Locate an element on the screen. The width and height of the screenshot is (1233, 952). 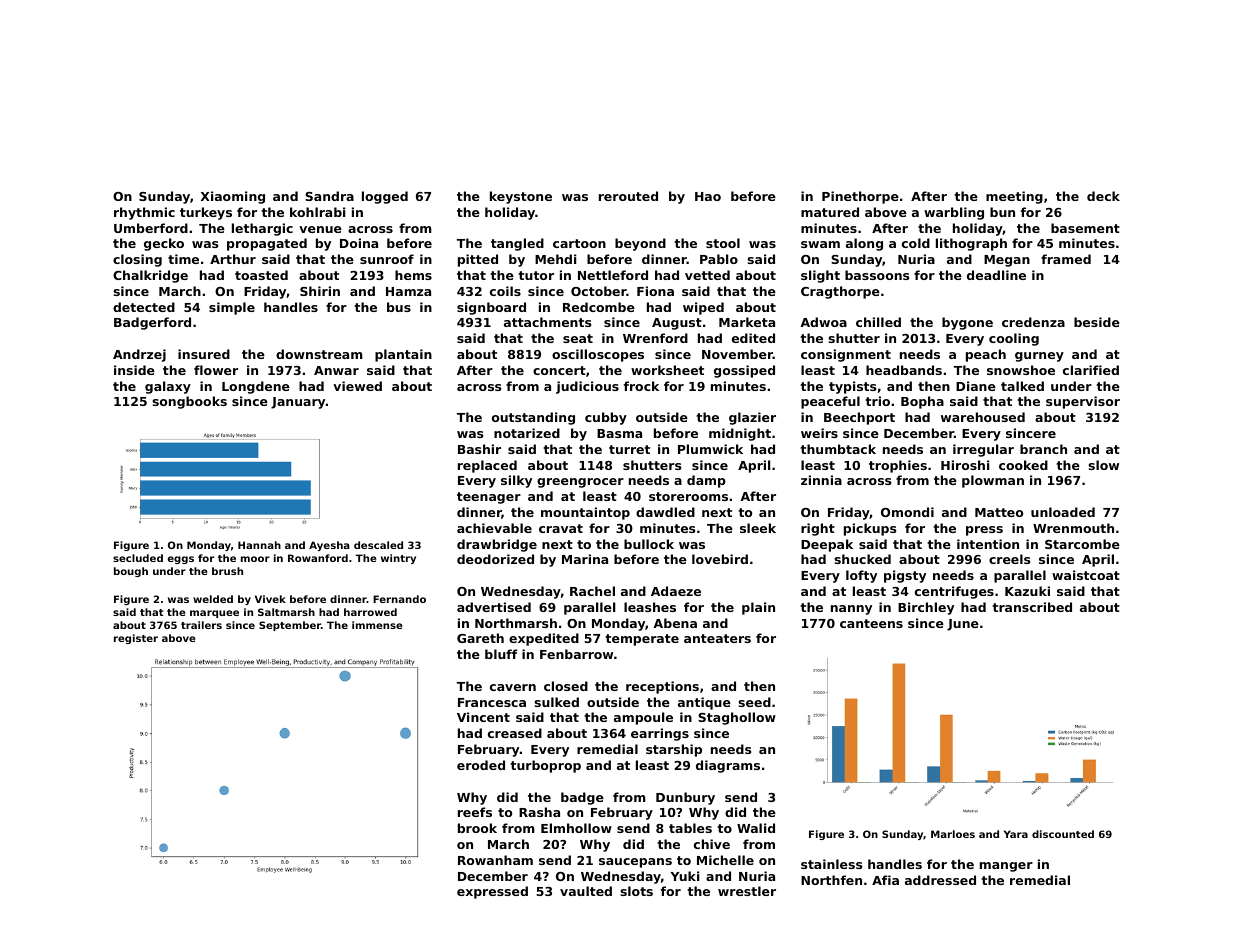
stool is located at coordinates (723, 243).
